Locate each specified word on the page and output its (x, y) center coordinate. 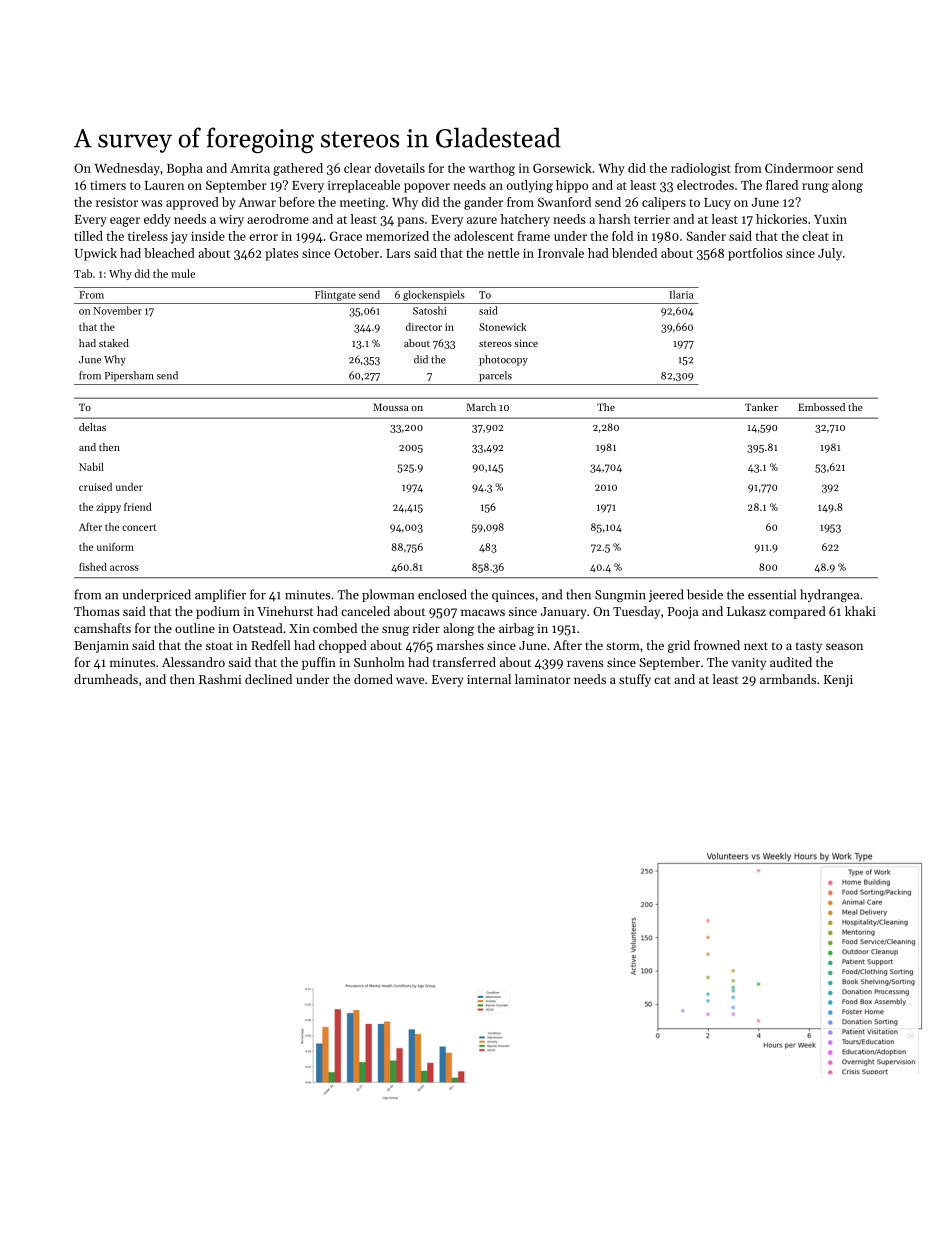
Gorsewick (562, 168)
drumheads (106, 679)
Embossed (821, 407)
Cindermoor (799, 168)
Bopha (185, 169)
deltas (92, 427)
